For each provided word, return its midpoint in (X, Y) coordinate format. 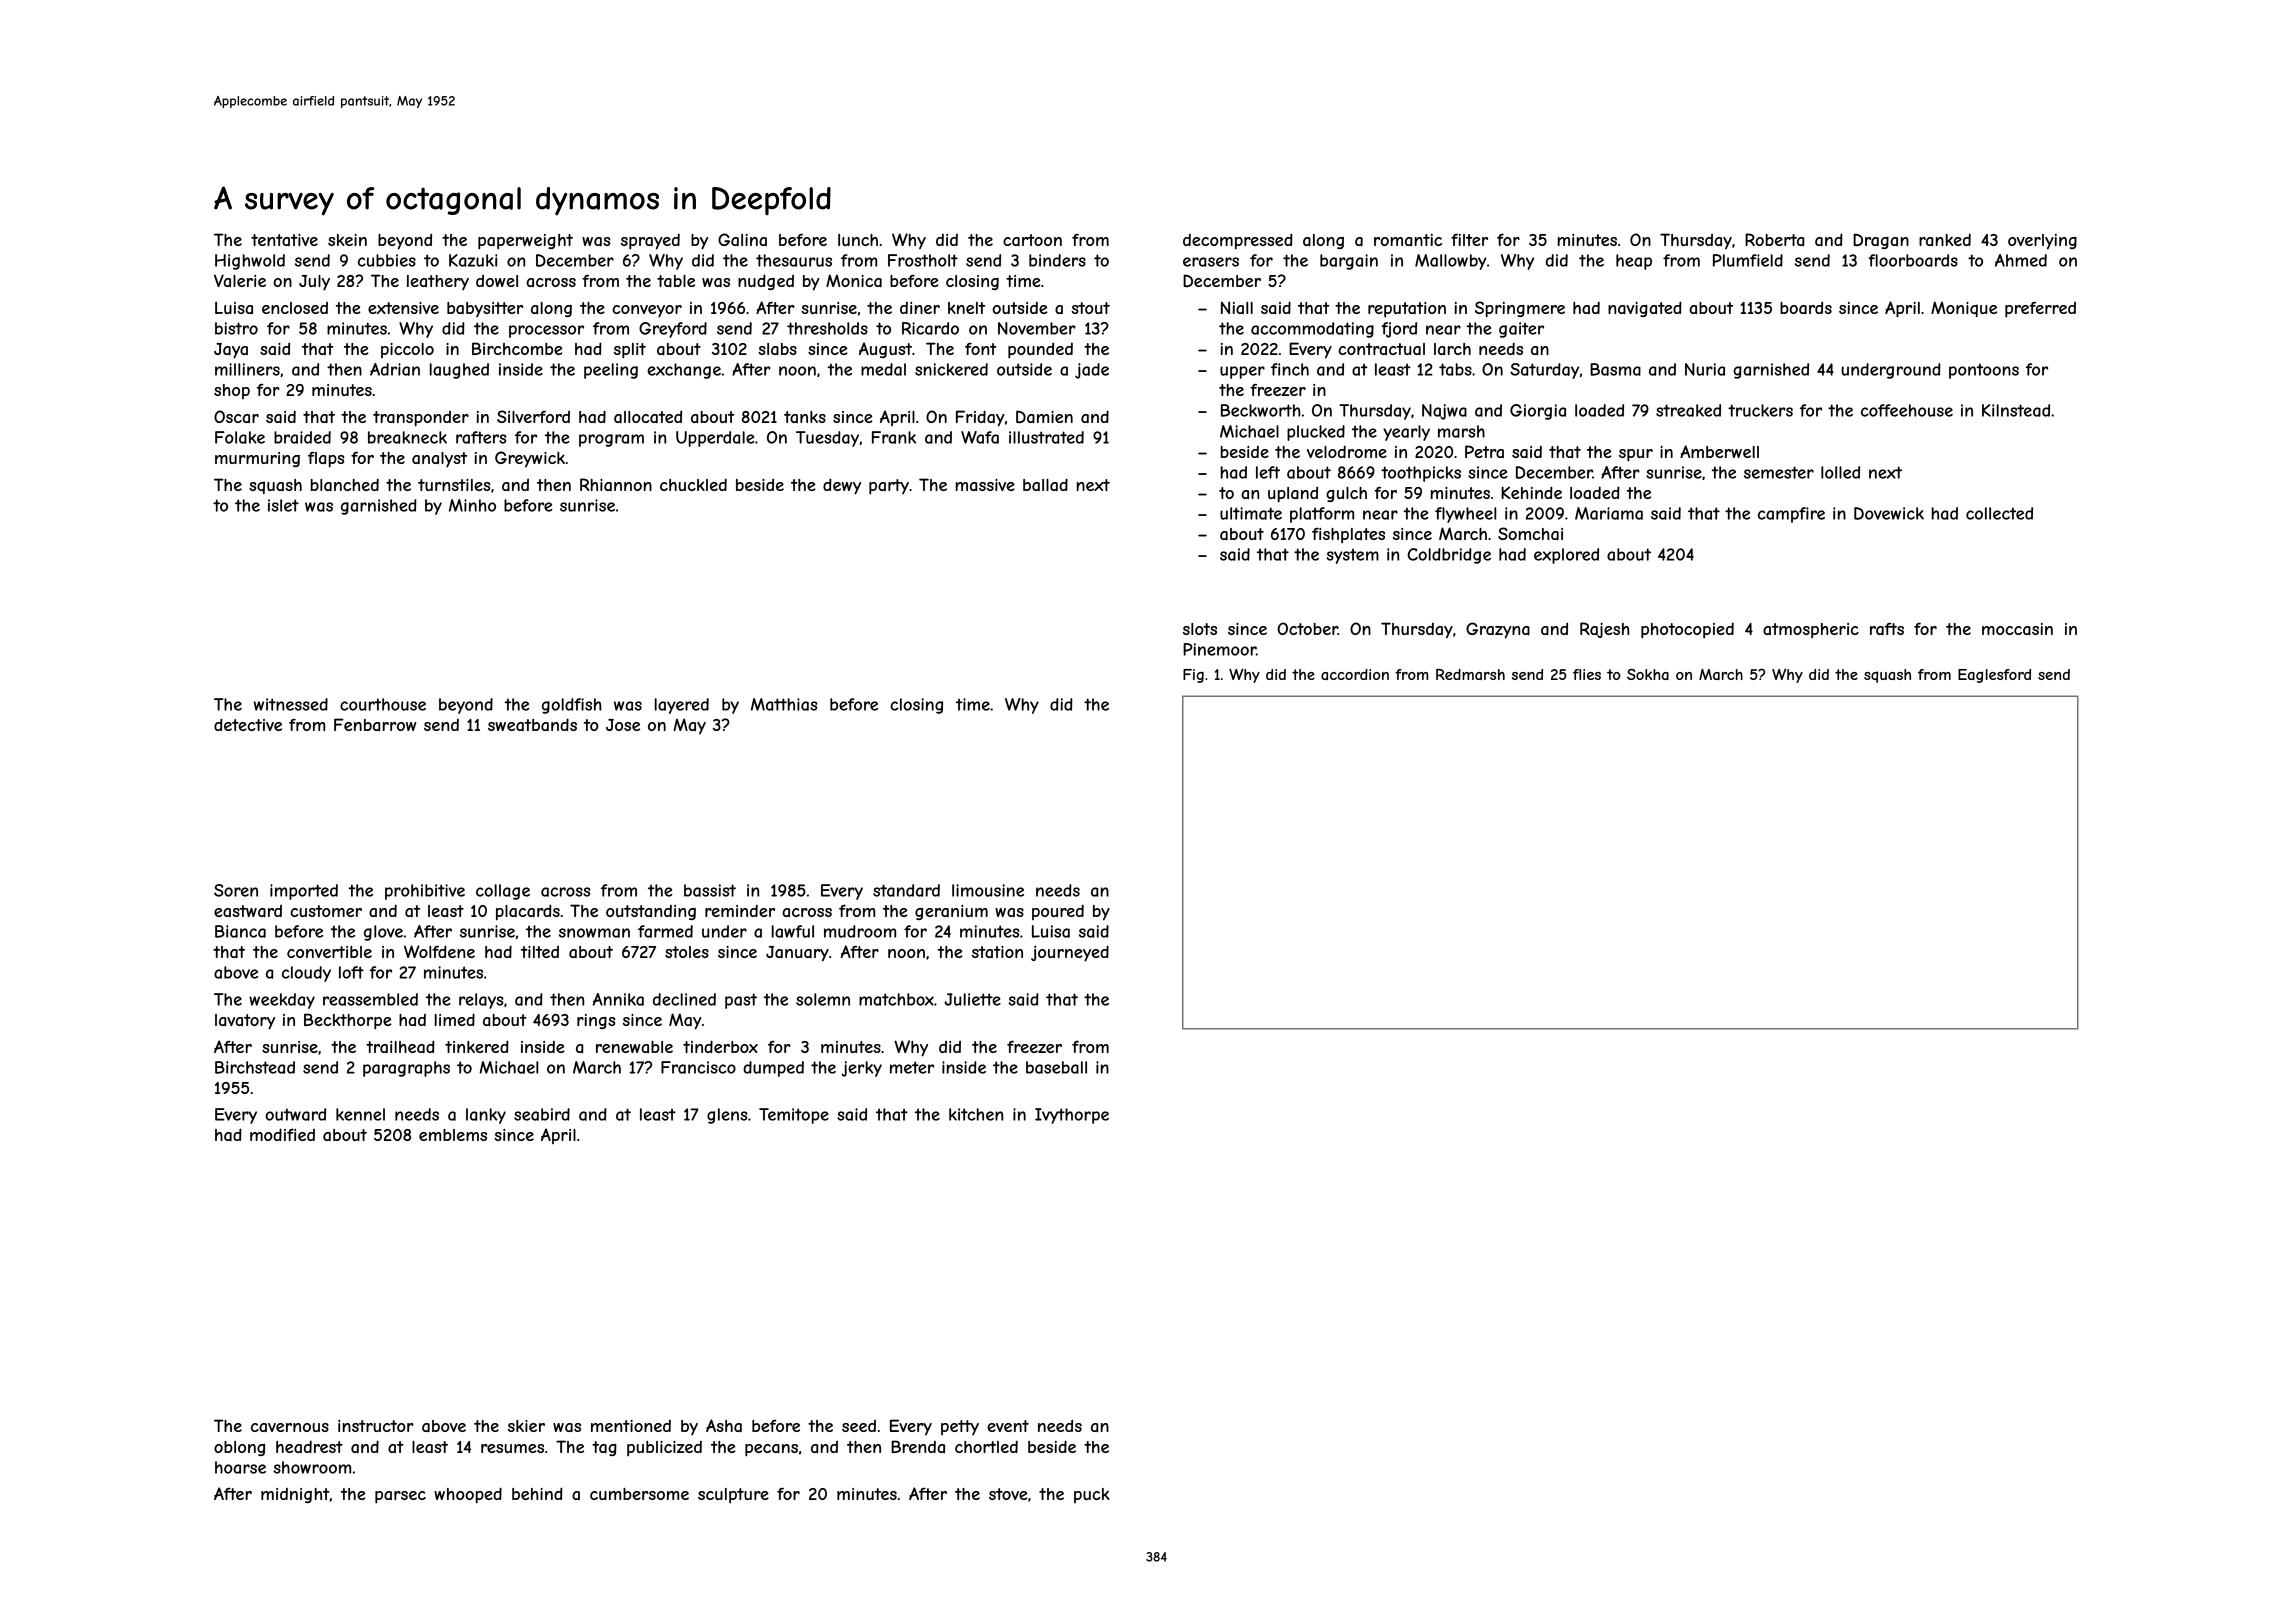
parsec (400, 1497)
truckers (1760, 410)
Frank (894, 437)
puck (1092, 1495)
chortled (986, 1446)
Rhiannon (616, 484)
